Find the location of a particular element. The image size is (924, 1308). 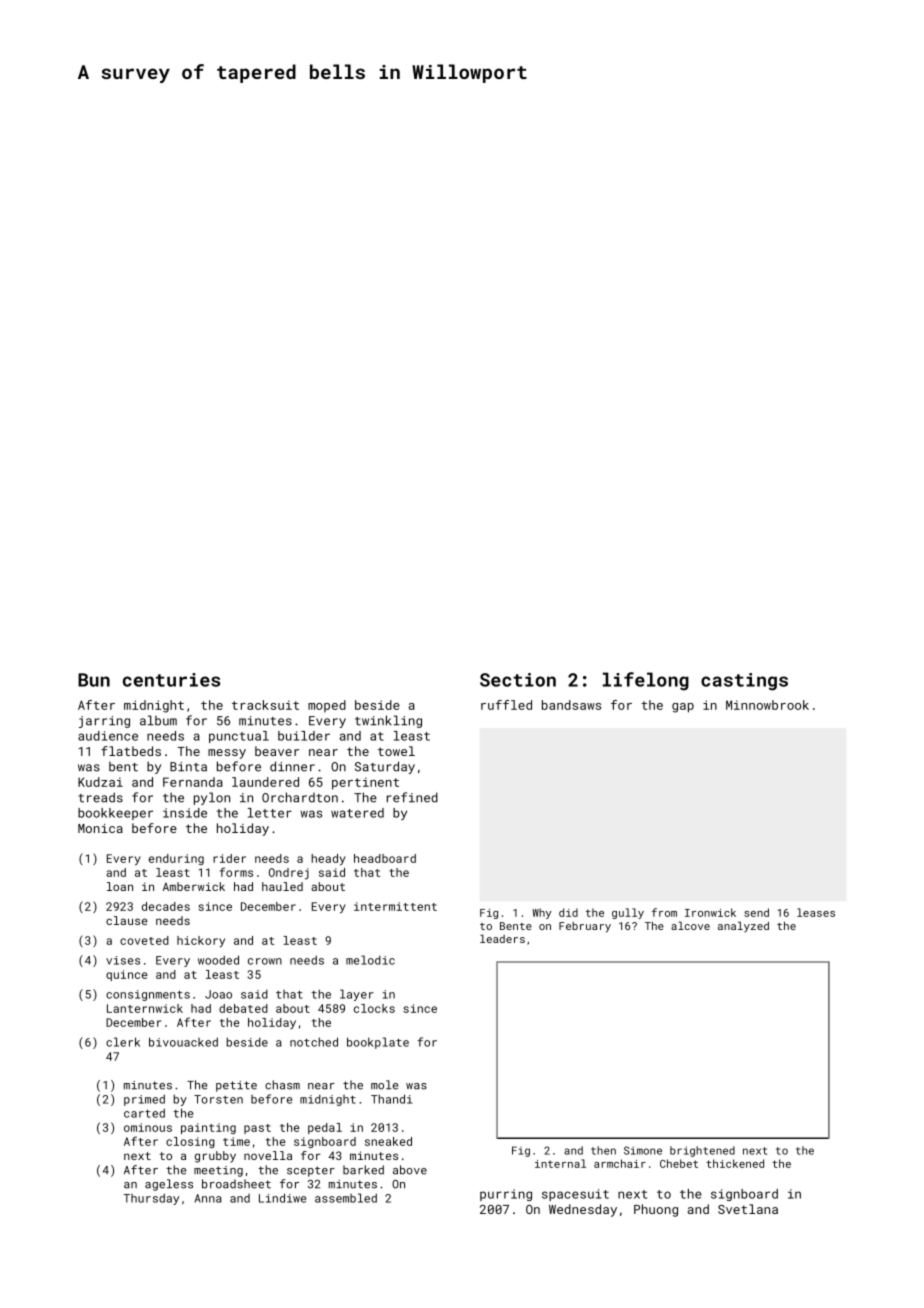

alcove is located at coordinates (690, 925).
